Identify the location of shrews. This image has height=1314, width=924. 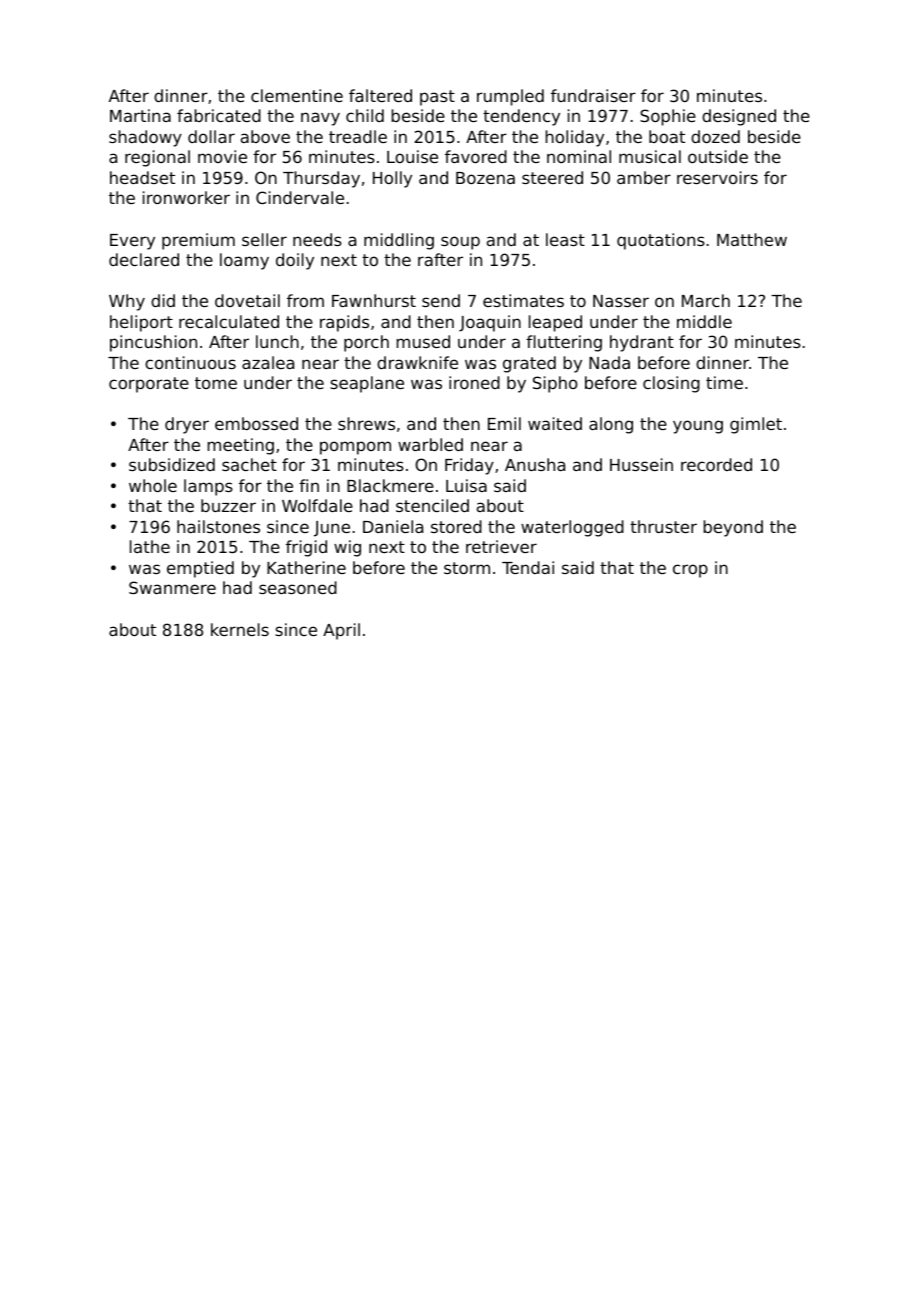
(366, 423).
